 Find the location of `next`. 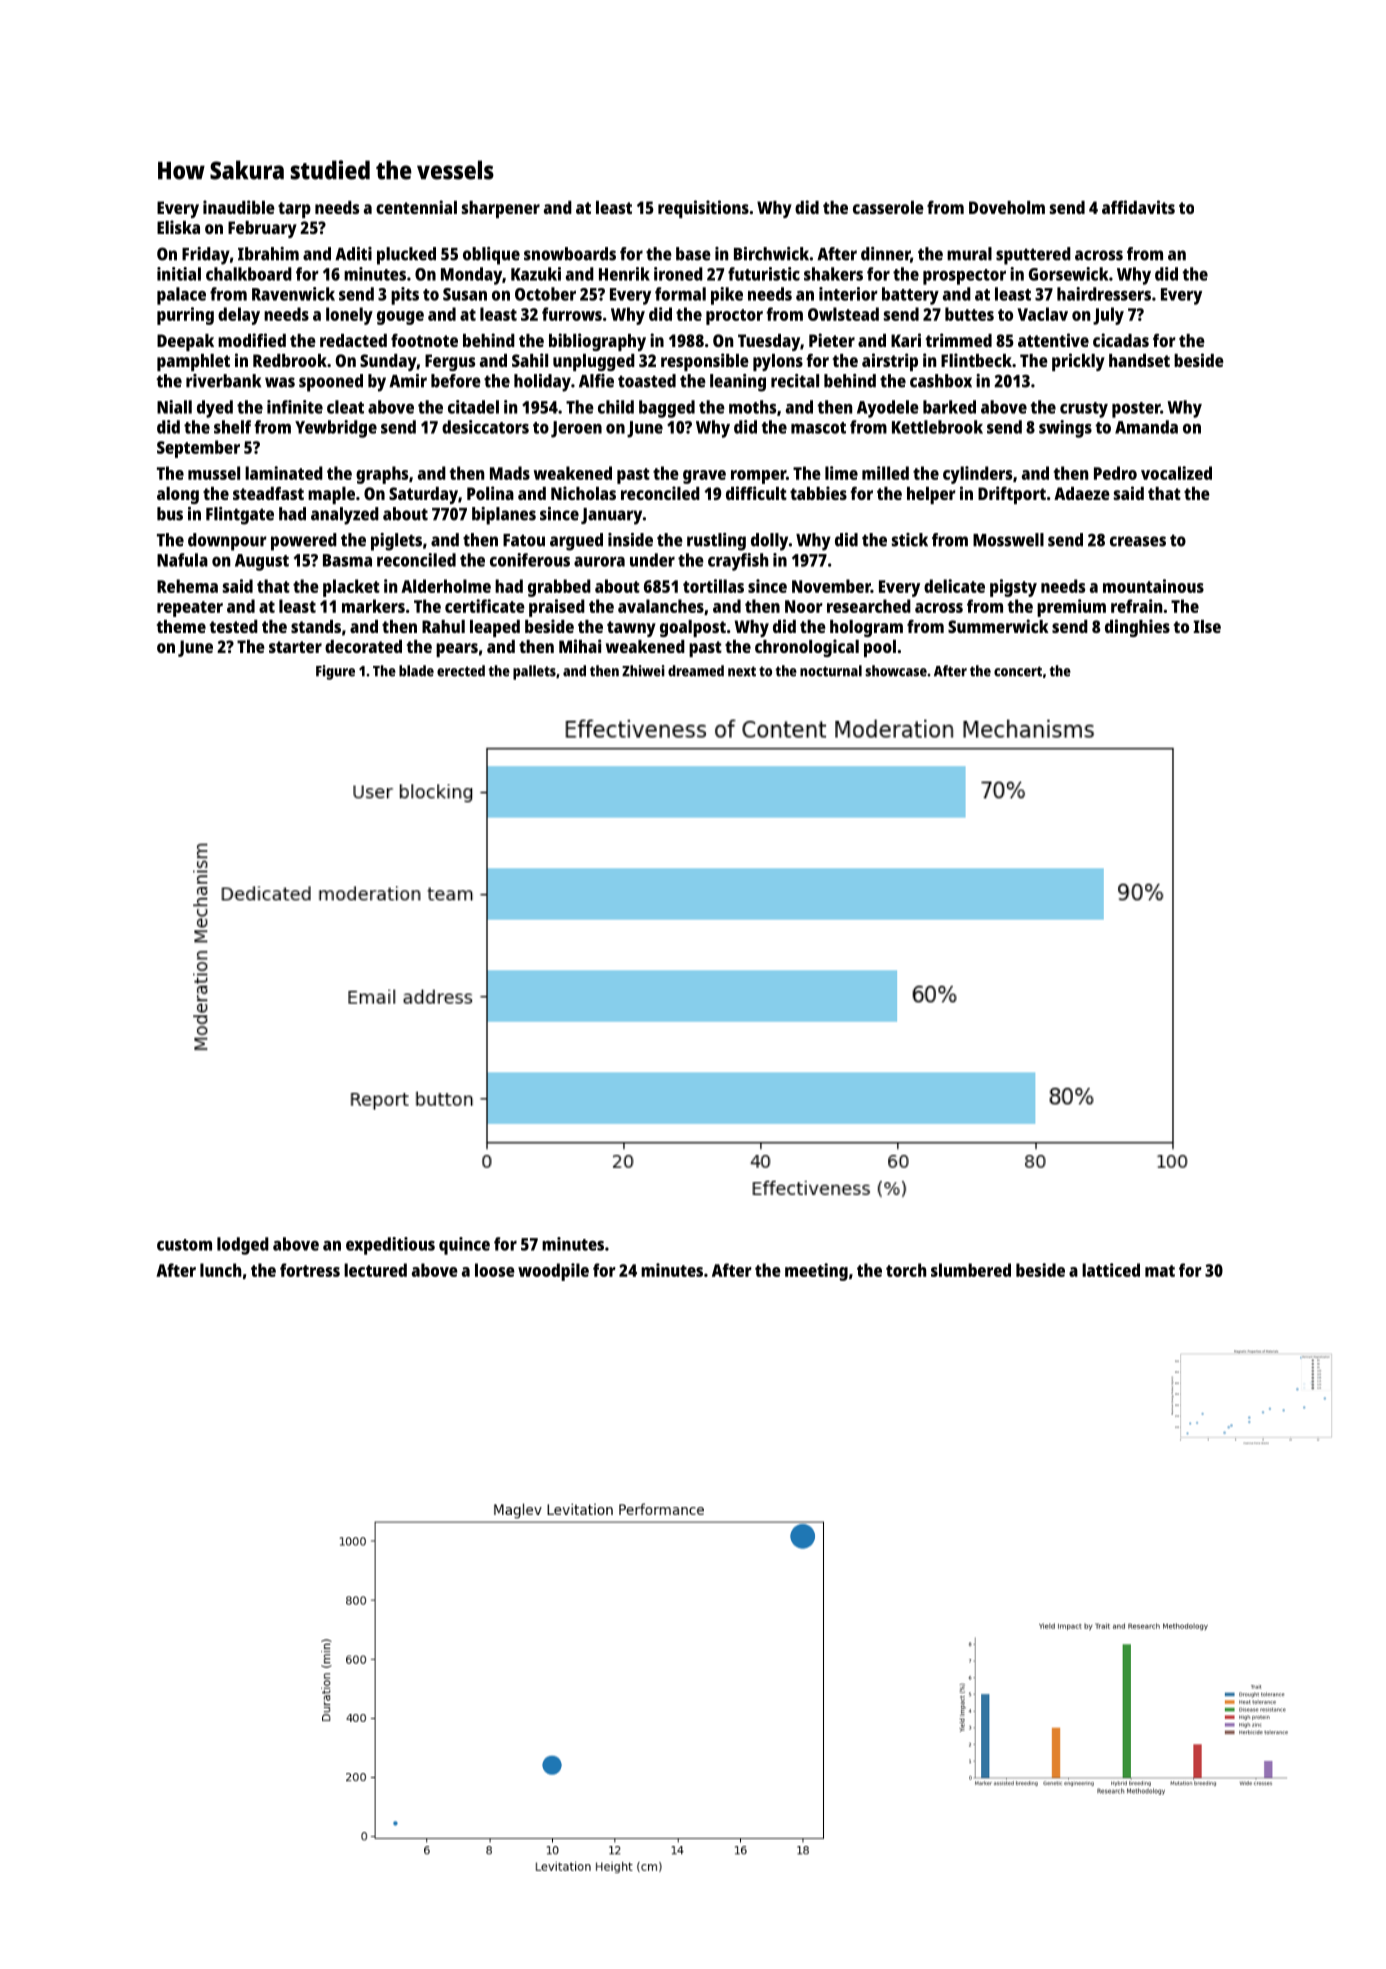

next is located at coordinates (742, 671).
